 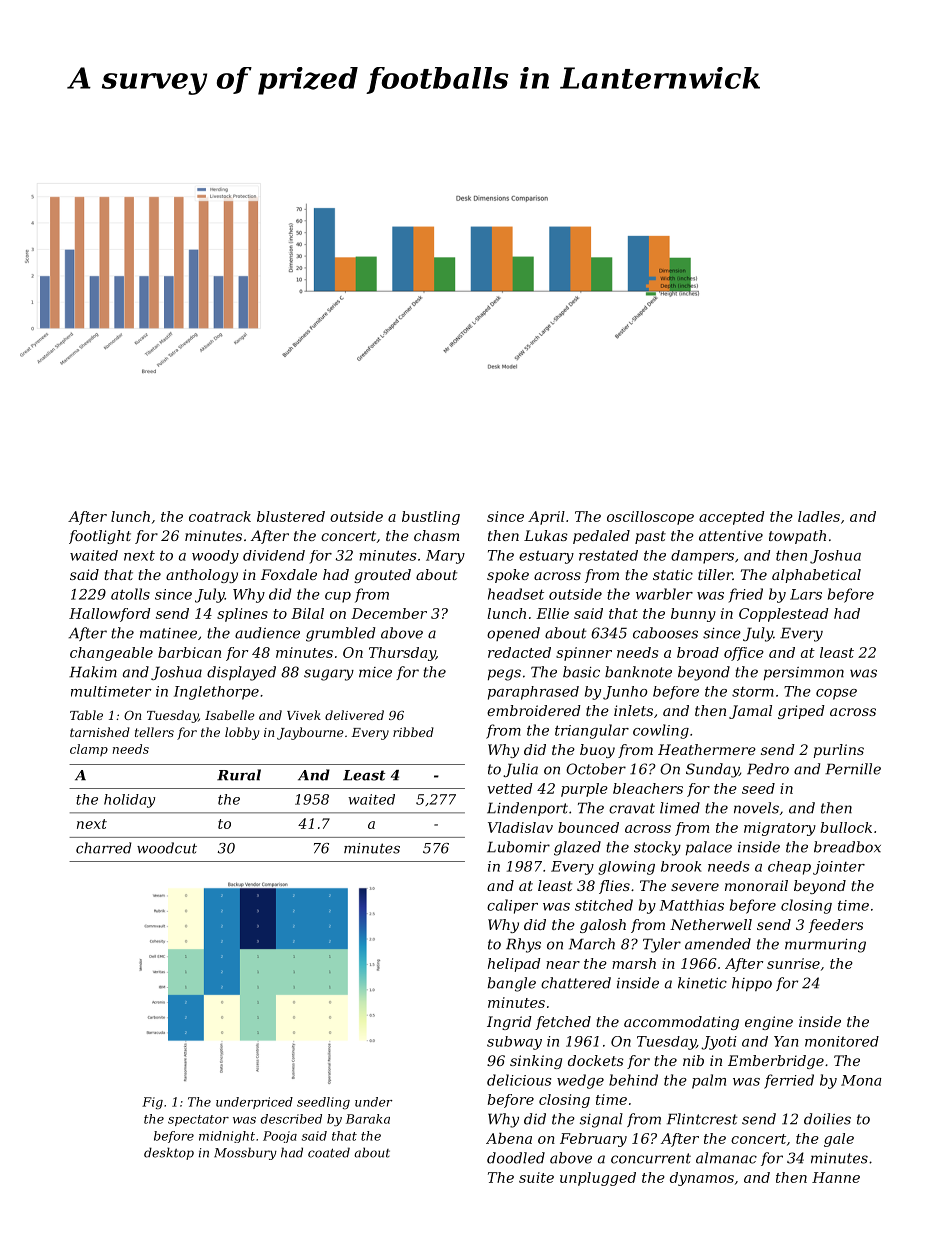 What do you see at coordinates (563, 965) in the screenshot?
I see `near` at bounding box center [563, 965].
